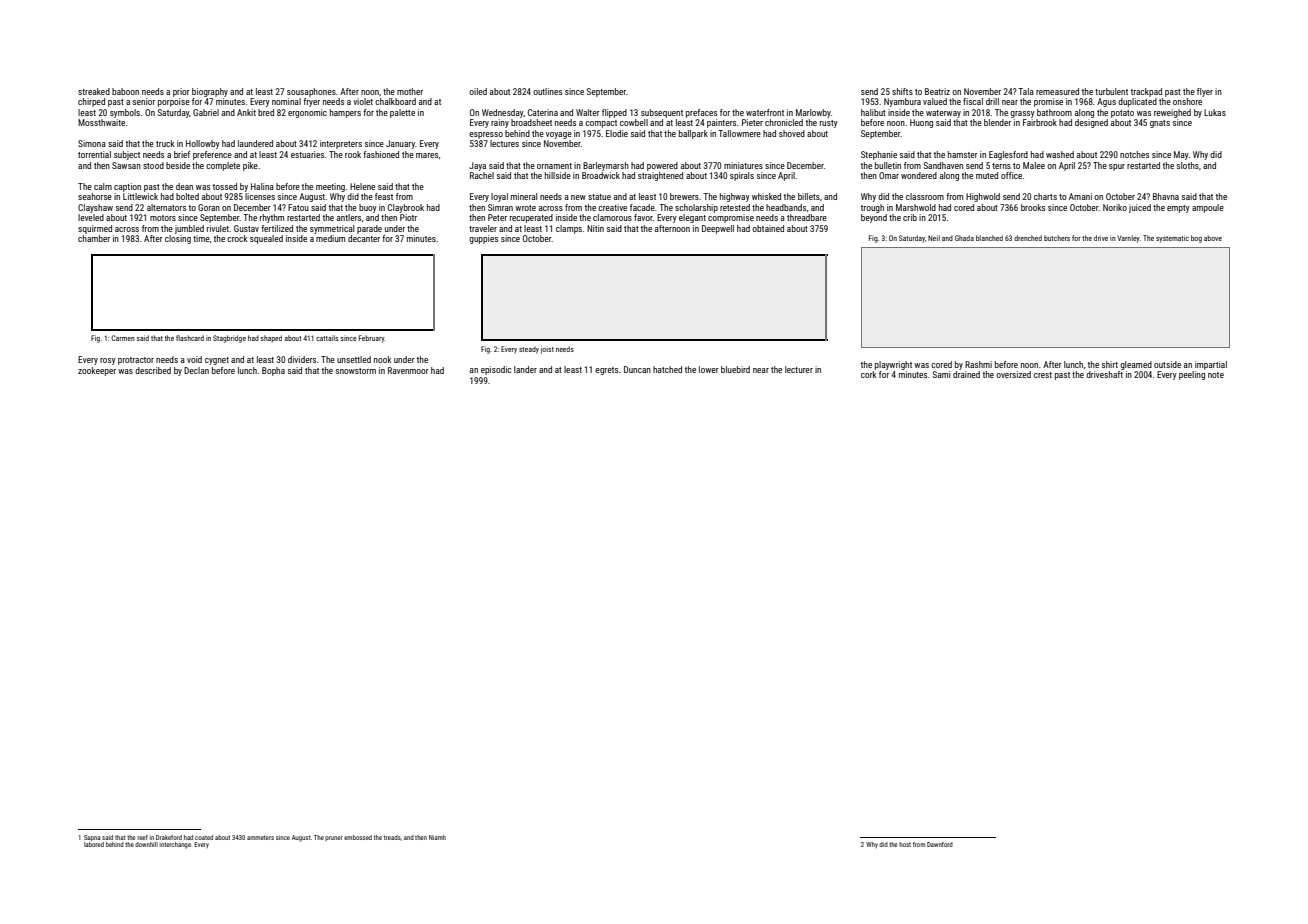  What do you see at coordinates (1057, 91) in the screenshot?
I see `remeasured` at bounding box center [1057, 91].
